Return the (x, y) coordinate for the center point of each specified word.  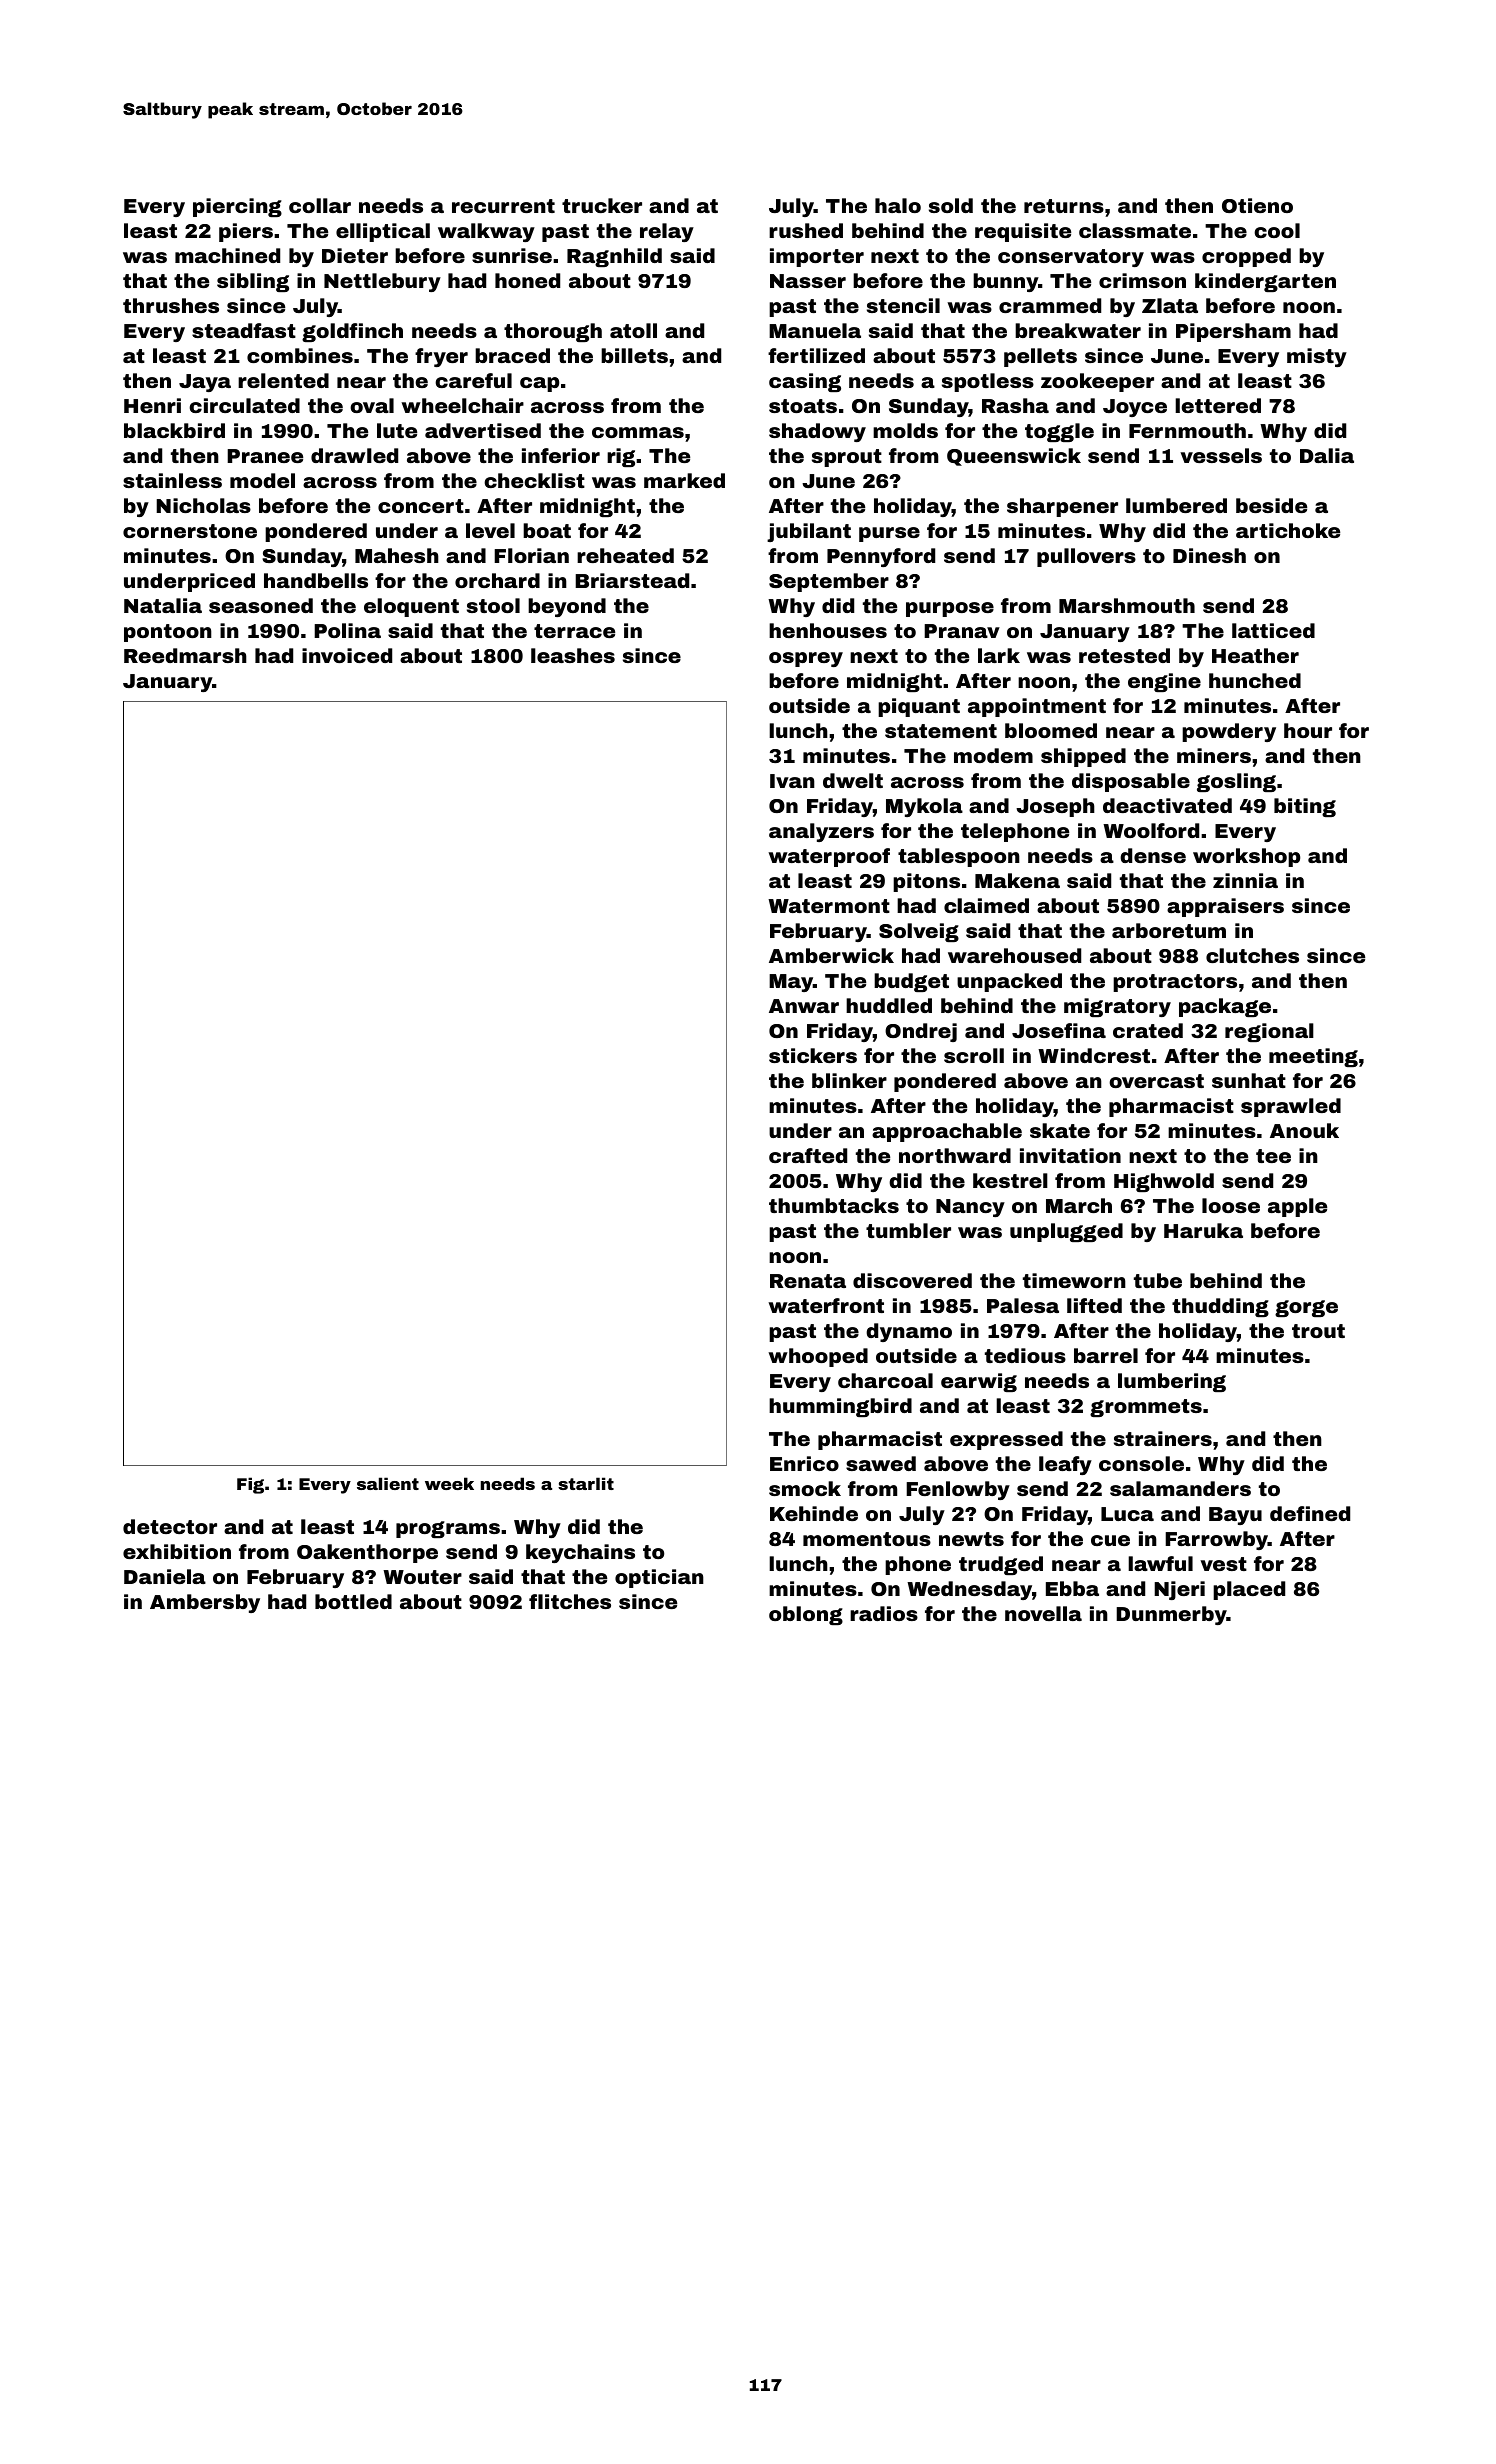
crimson (1142, 280)
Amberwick (831, 955)
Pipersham (1233, 332)
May (791, 983)
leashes (573, 655)
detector (170, 1526)
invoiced (347, 655)
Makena (1017, 880)
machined (227, 255)
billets (634, 355)
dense (1153, 855)
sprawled (1291, 1107)
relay (667, 232)
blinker (849, 1080)
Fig (250, 1485)
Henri (152, 405)
